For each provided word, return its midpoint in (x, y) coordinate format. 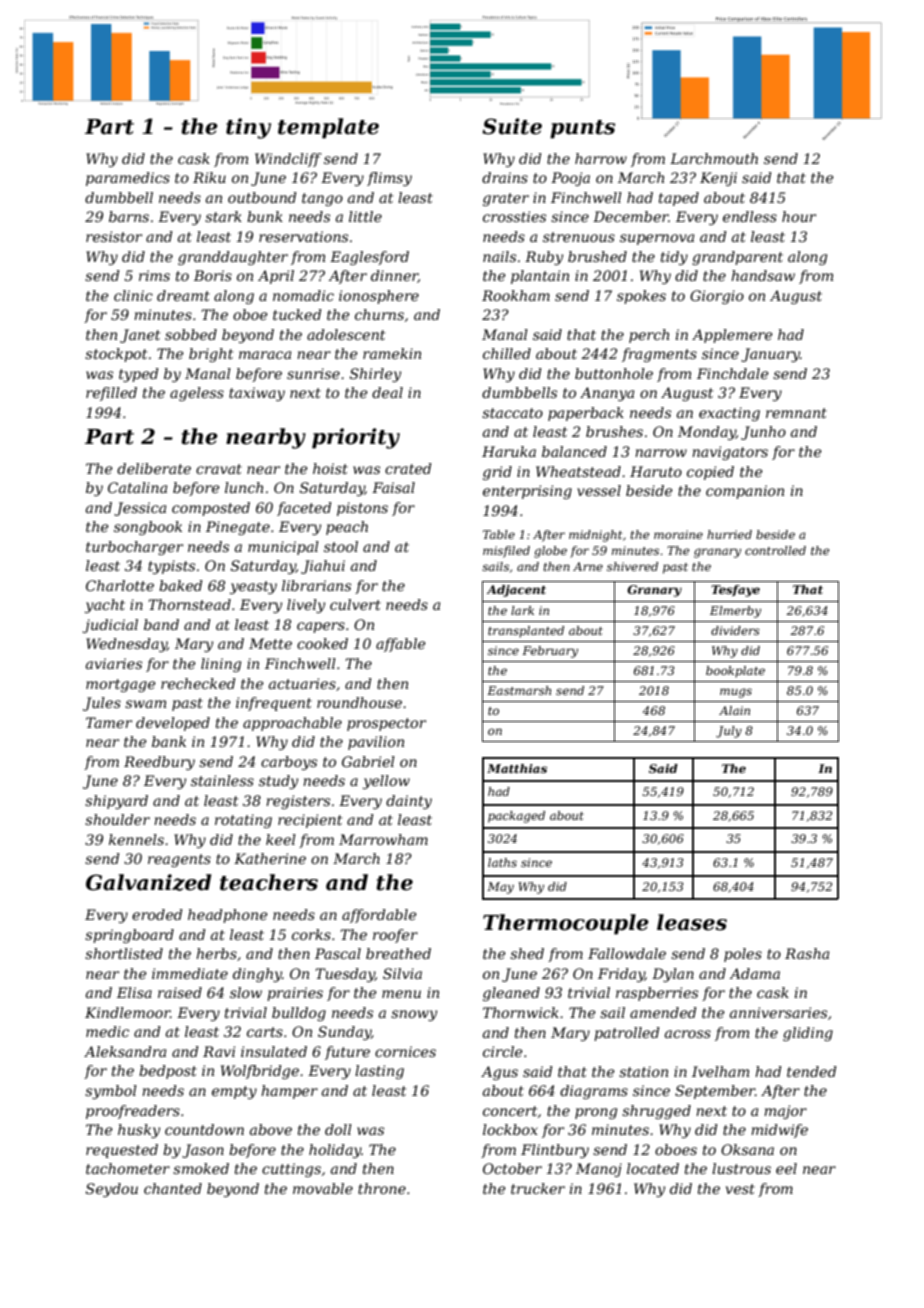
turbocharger (134, 548)
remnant (796, 413)
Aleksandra (125, 1051)
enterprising (527, 492)
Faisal (393, 487)
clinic (133, 295)
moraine (678, 534)
